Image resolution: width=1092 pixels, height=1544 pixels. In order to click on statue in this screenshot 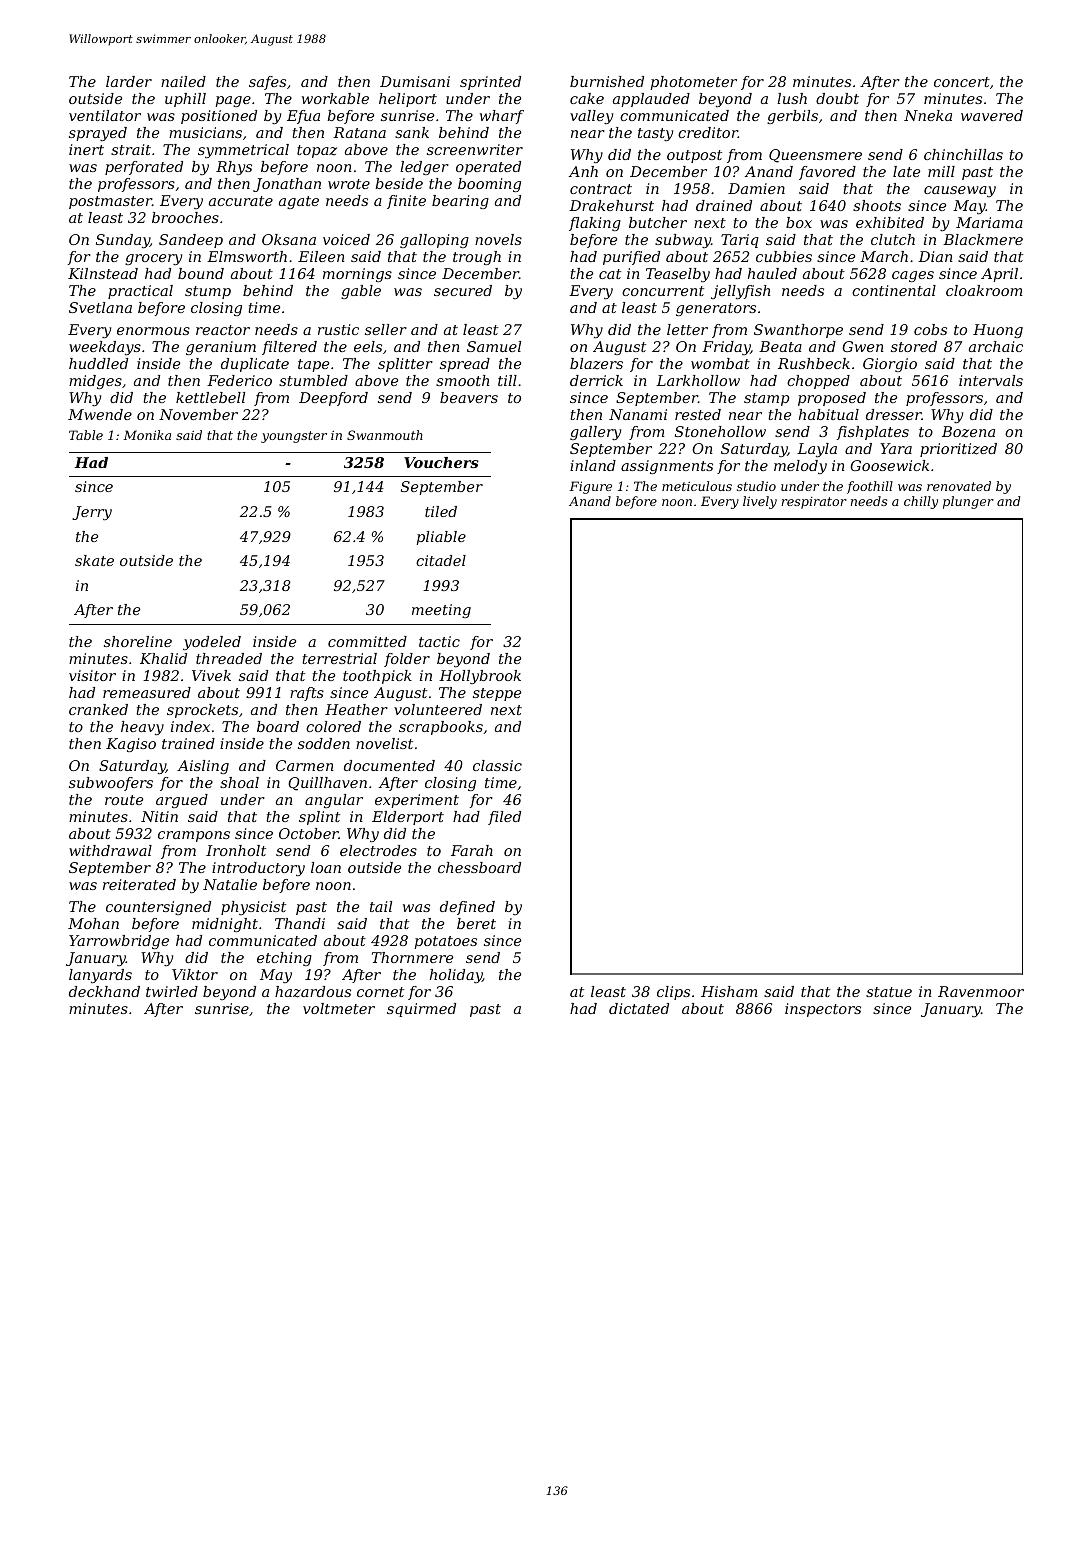, I will do `click(889, 992)`.
